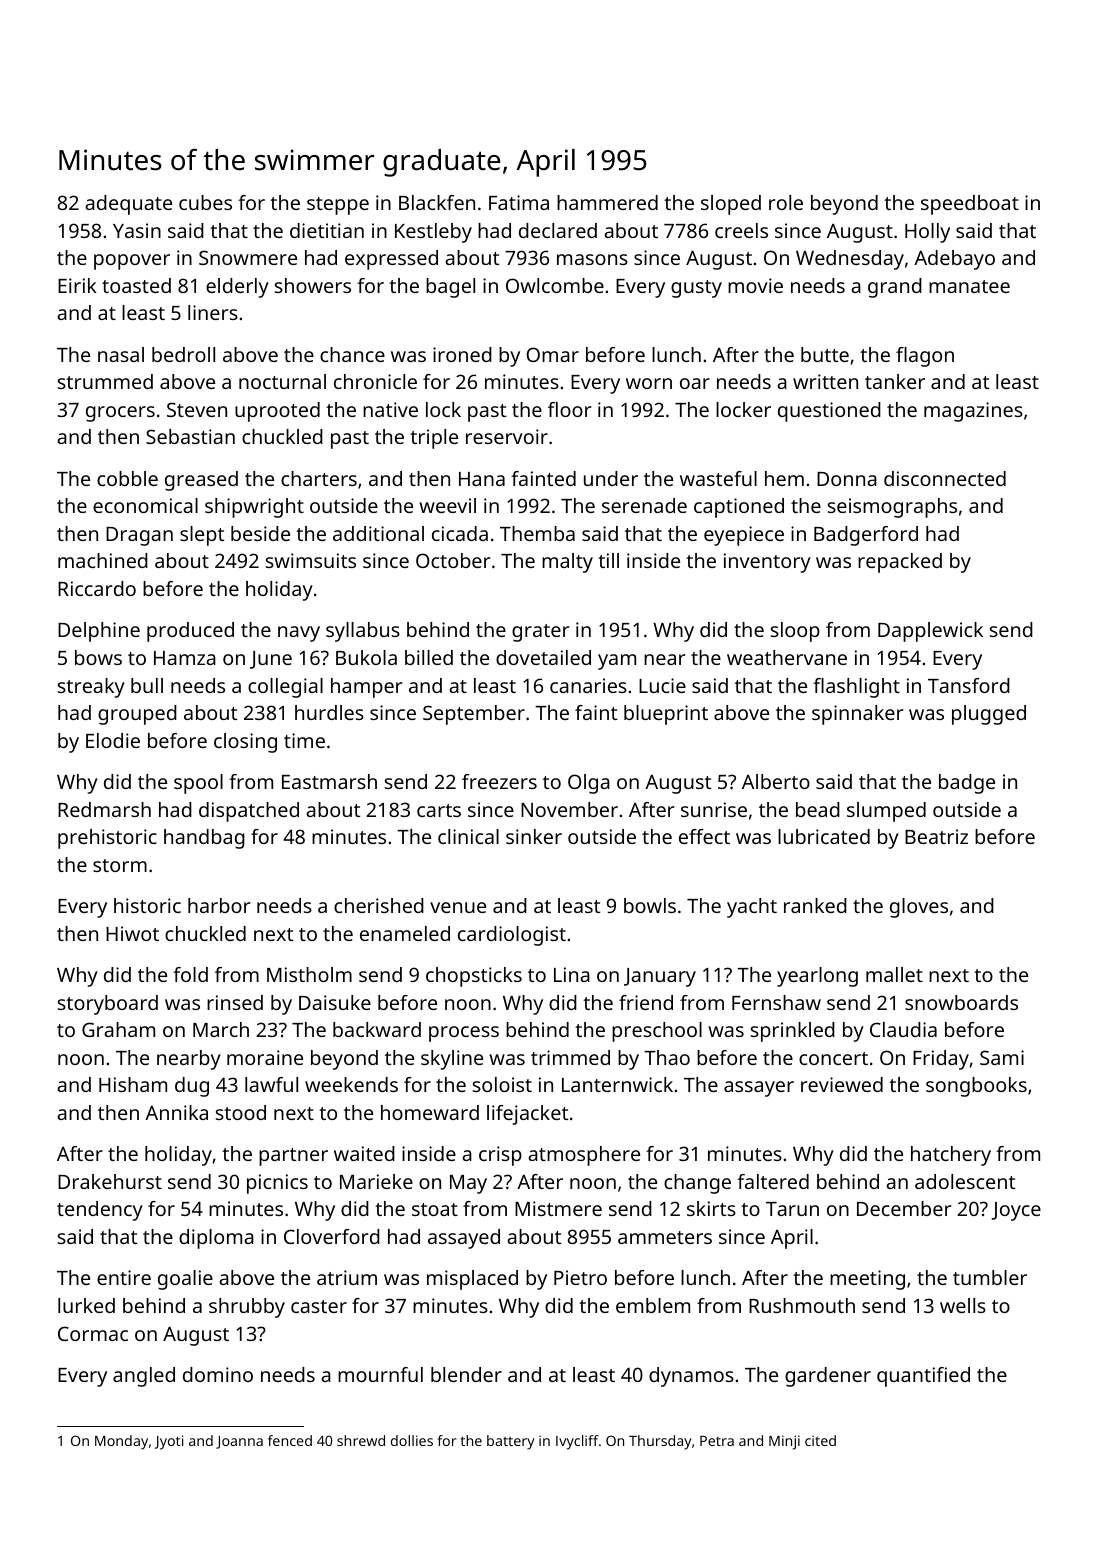  I want to click on Drakehurst, so click(110, 1181).
